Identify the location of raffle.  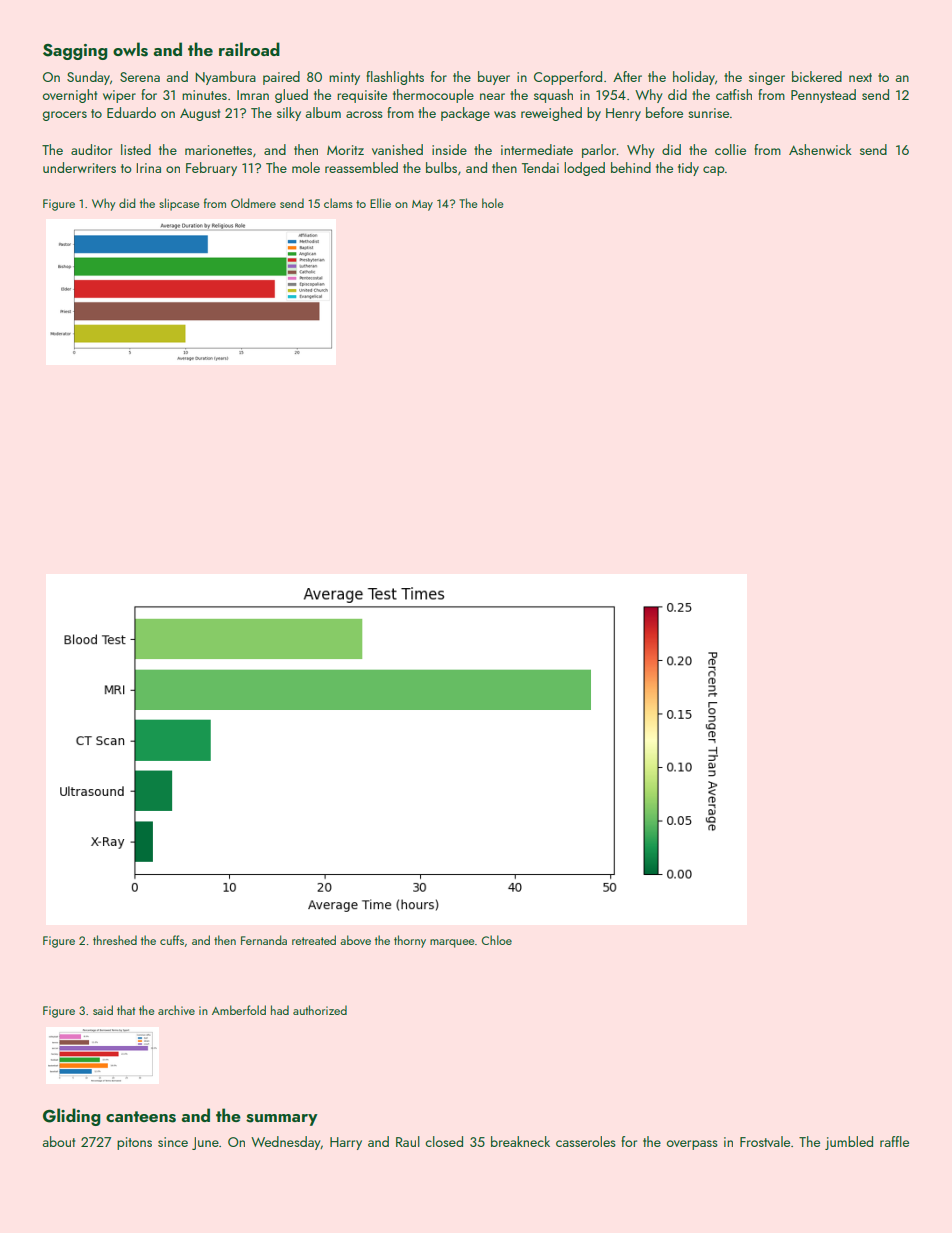
(894, 1141).
